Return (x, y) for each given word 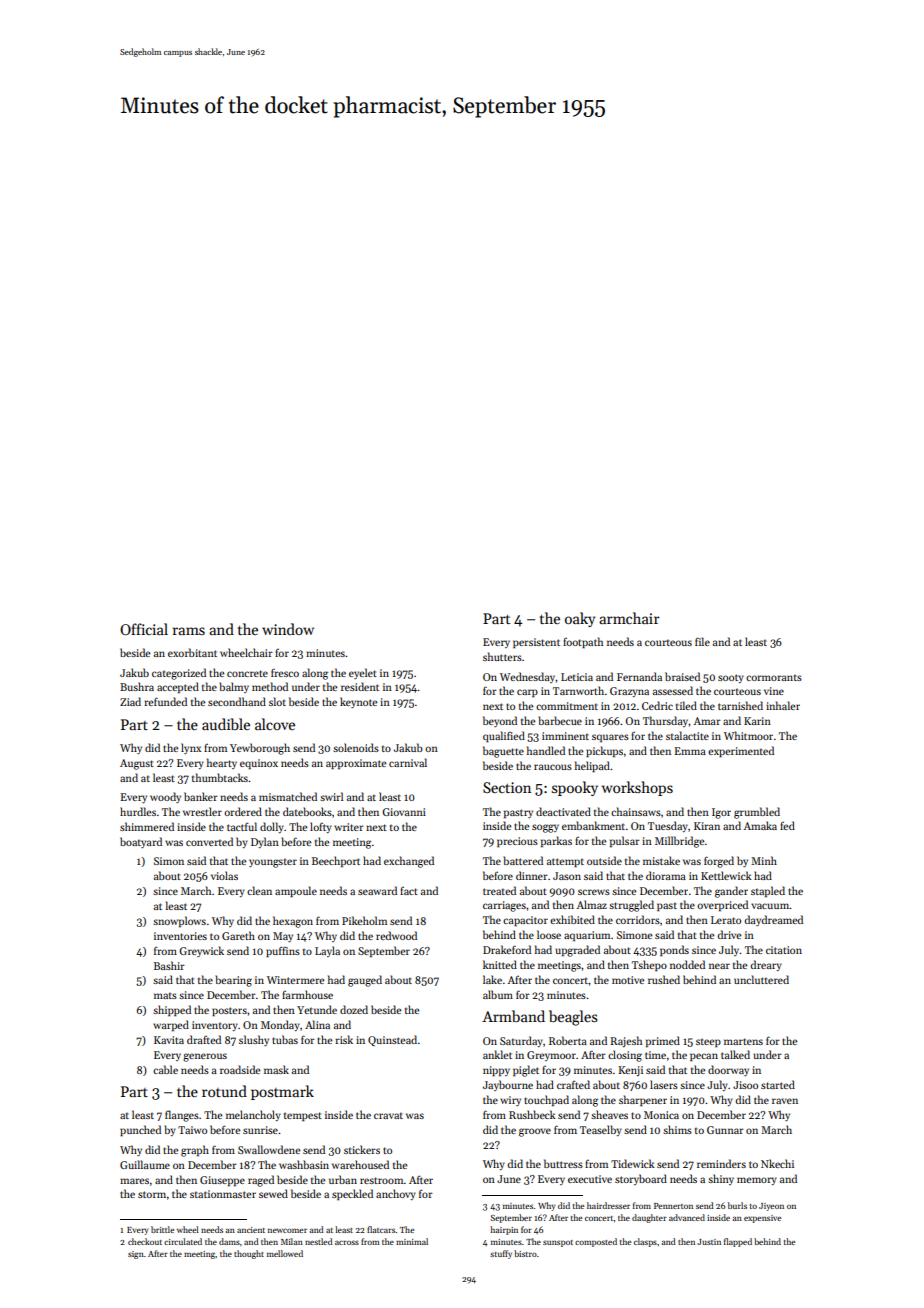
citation (784, 950)
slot (277, 701)
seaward (377, 890)
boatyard (141, 842)
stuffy (501, 1254)
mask (276, 1069)
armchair (629, 618)
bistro (525, 1253)
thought (249, 1254)
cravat (388, 1116)
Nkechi (777, 1163)
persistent (536, 643)
